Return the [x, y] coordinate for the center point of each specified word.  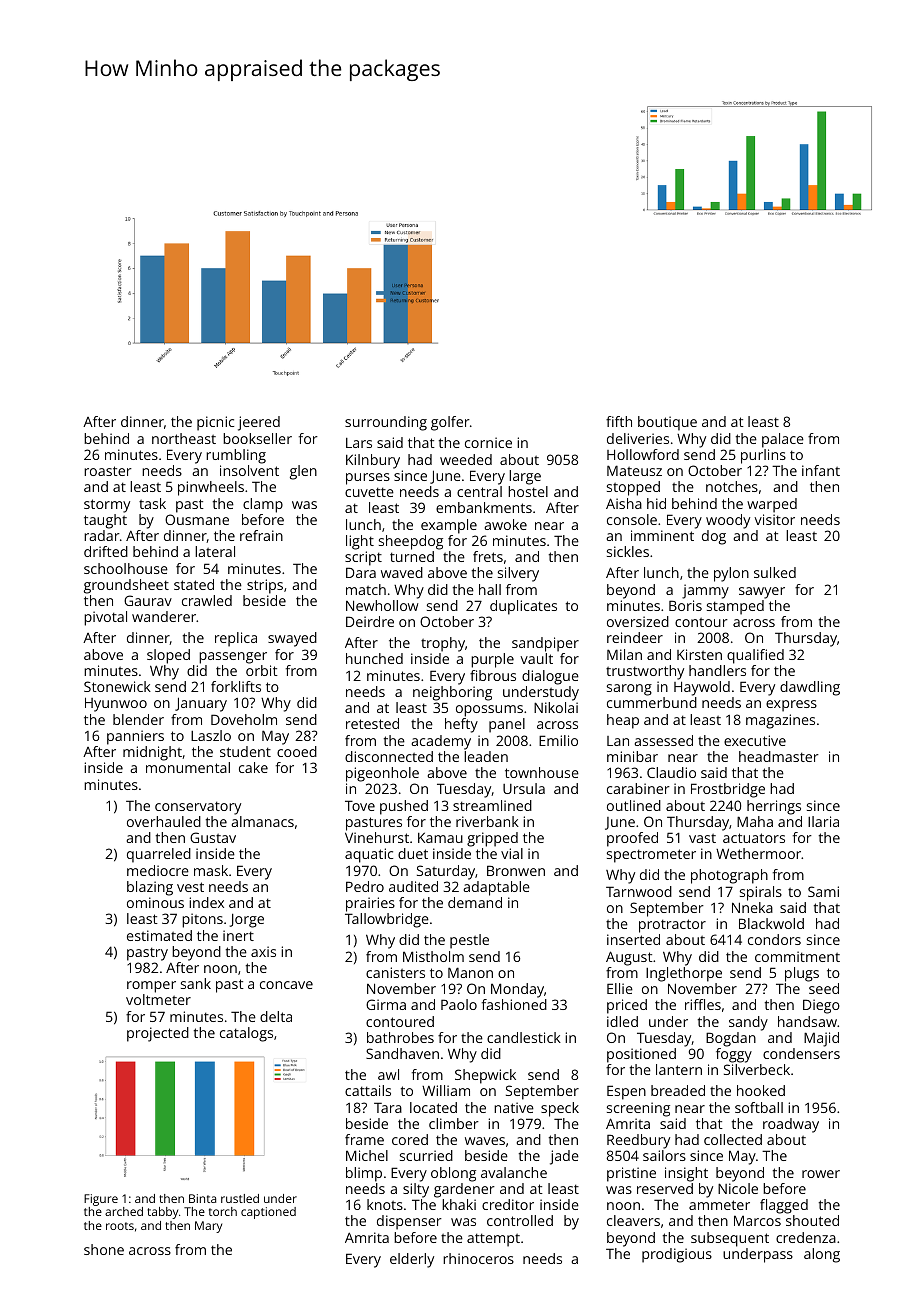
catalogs [246, 1034]
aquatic [369, 855]
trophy [443, 644]
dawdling [810, 688]
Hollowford [643, 454]
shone [104, 1249]
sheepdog [411, 542]
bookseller [257, 438]
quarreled [159, 855]
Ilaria [823, 821]
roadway [791, 1125]
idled [622, 1021]
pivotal [105, 618]
